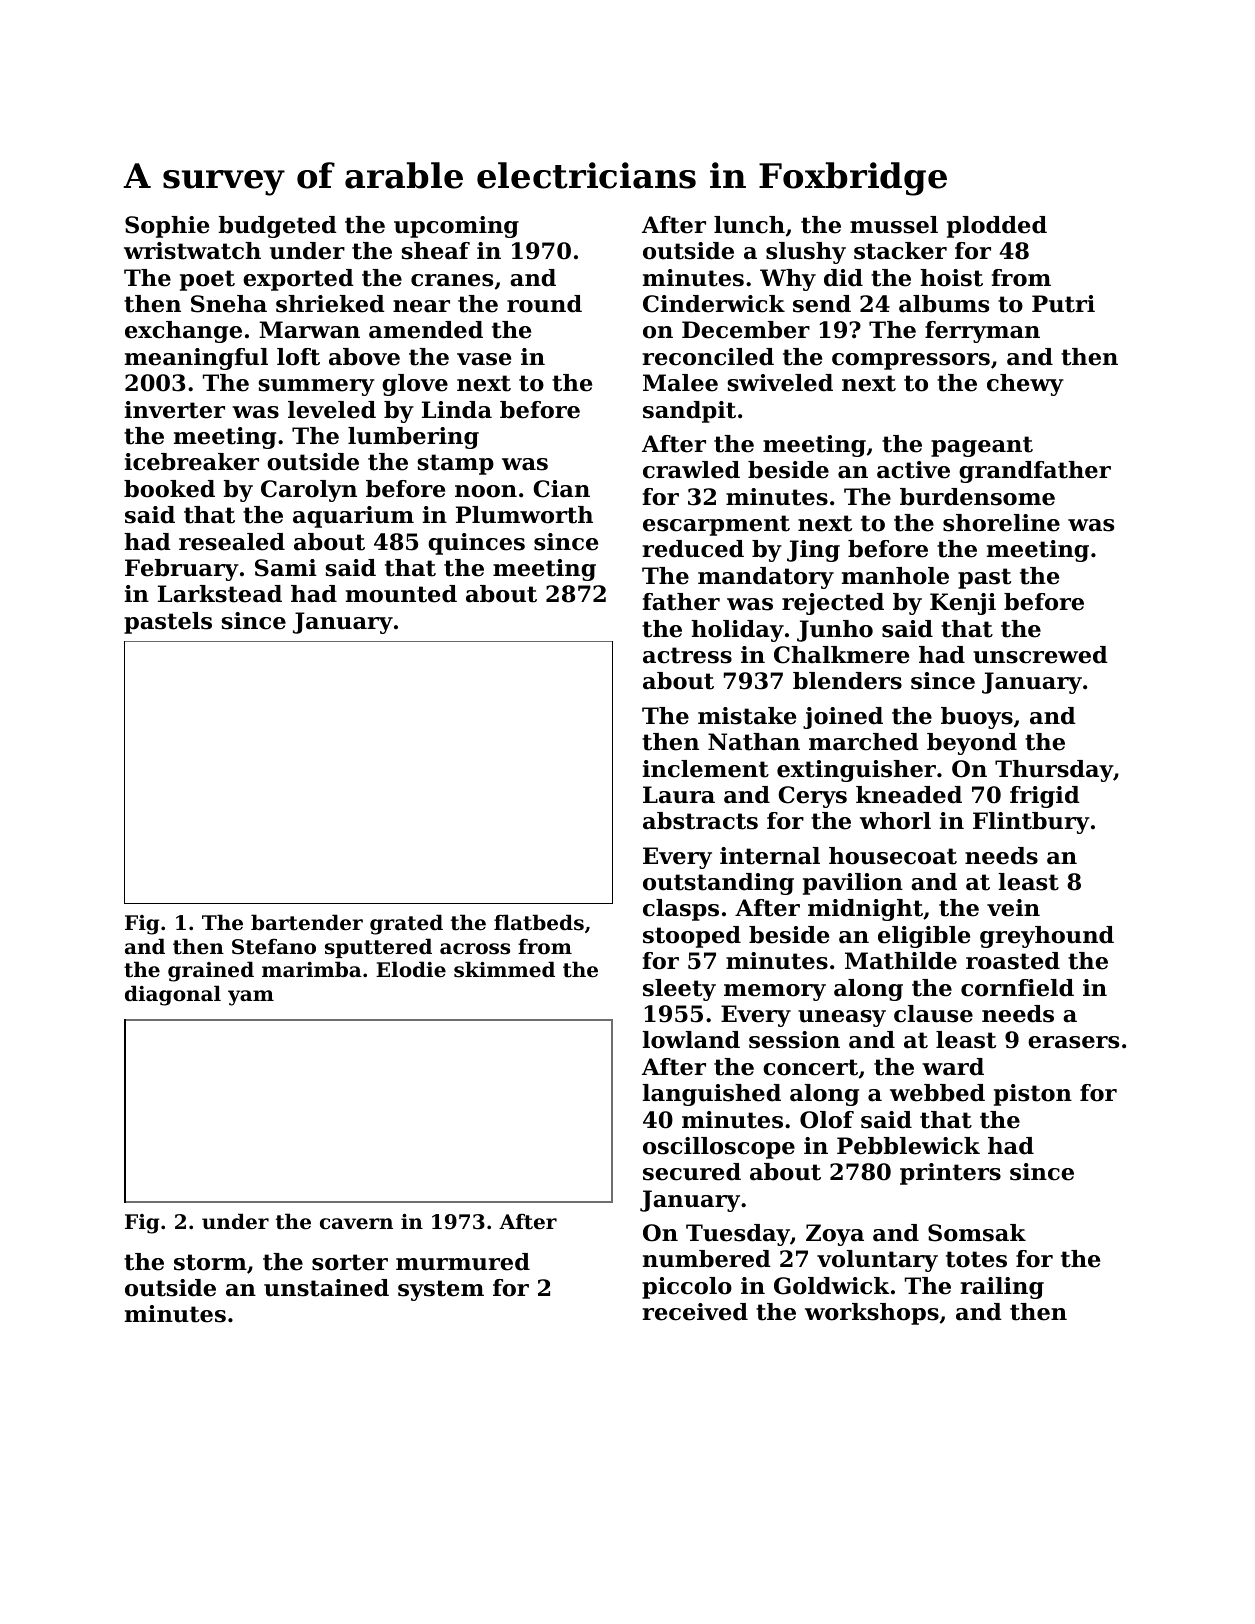 The image size is (1255, 1624). I want to click on Somsak, so click(977, 1233).
